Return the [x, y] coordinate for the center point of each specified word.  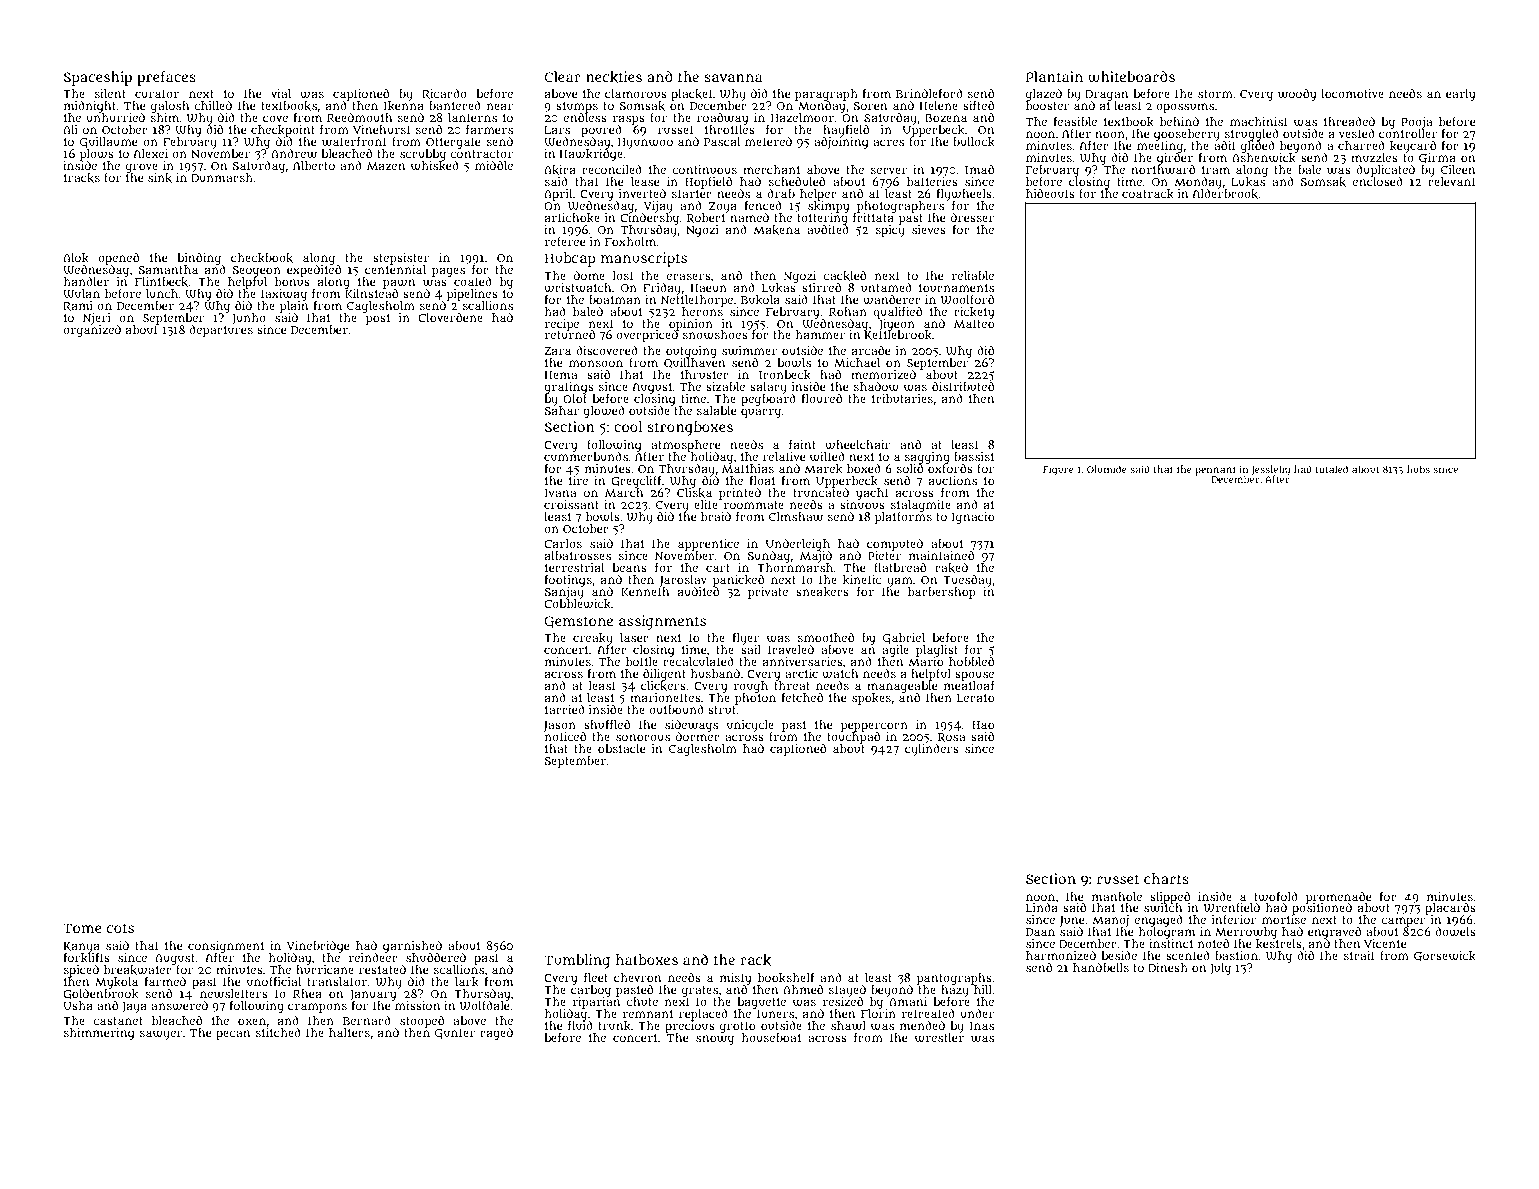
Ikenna [404, 106]
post [378, 319]
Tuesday [967, 581]
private [768, 593]
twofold [1276, 897]
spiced [81, 971]
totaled [1332, 469]
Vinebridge [318, 947]
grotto [737, 1027]
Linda [1042, 907]
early [1460, 95]
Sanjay [564, 593]
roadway [722, 119]
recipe [562, 325]
